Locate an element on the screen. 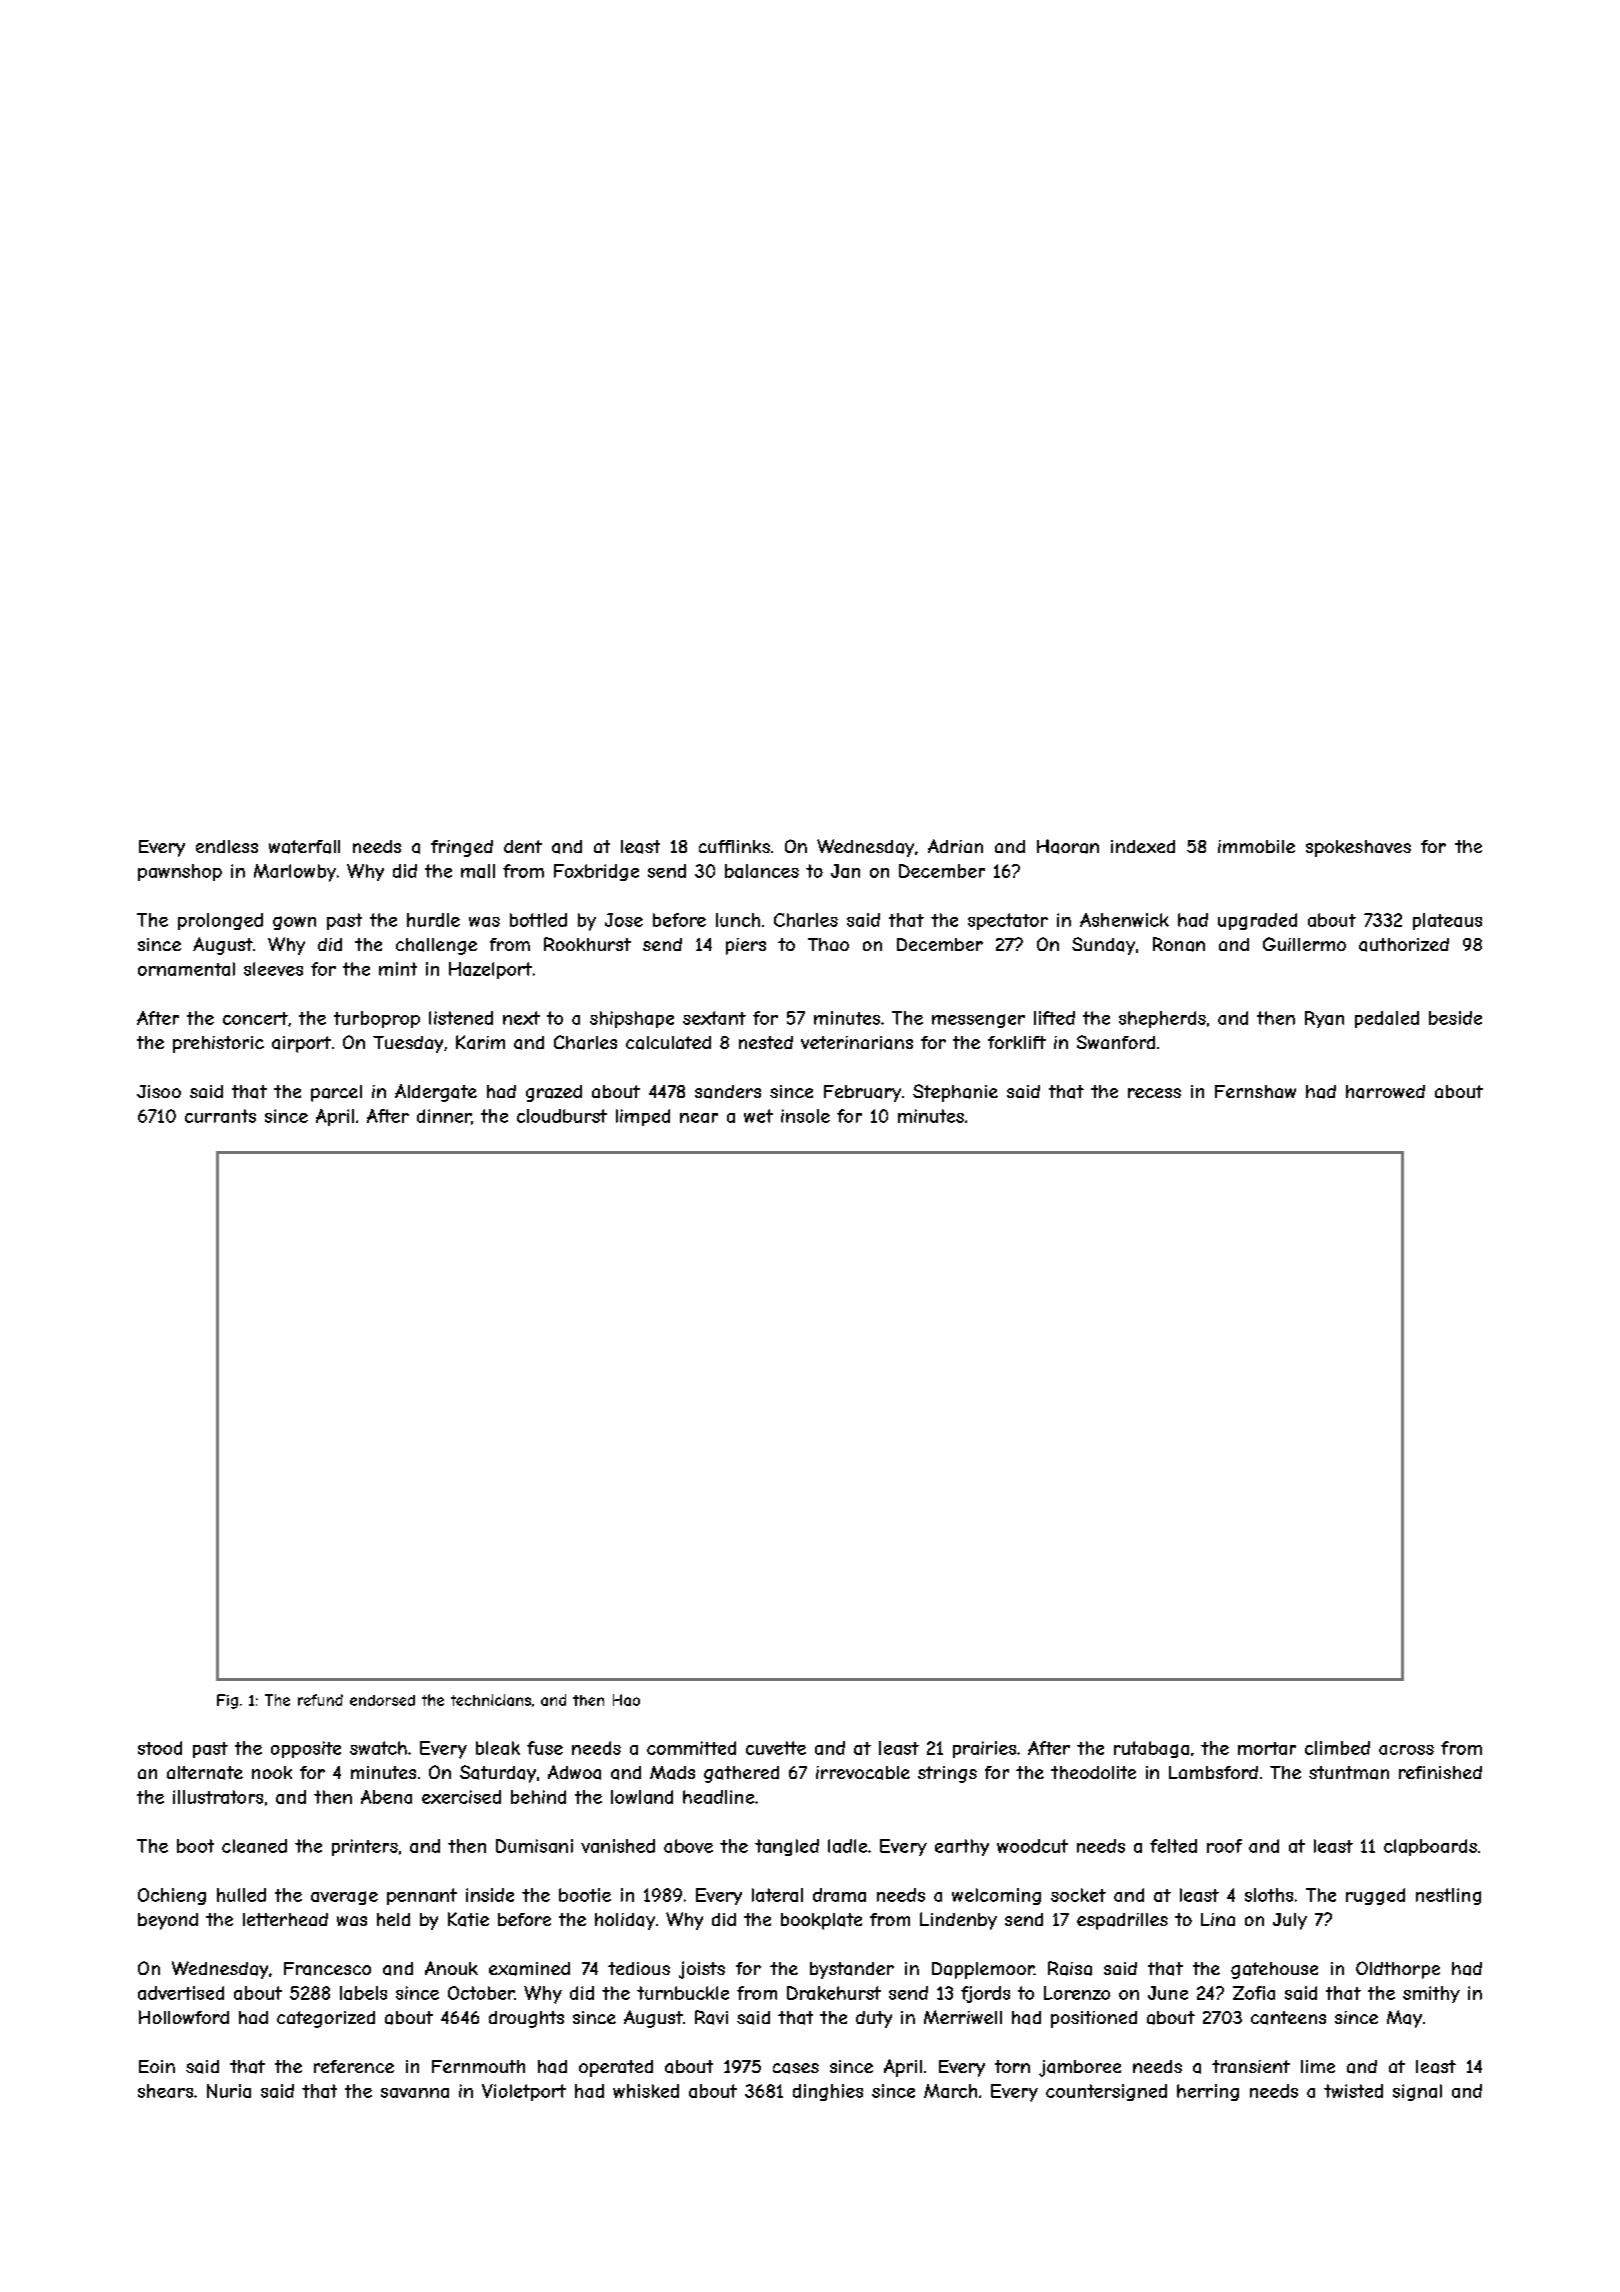 This screenshot has width=1620, height=2292. beside is located at coordinates (1455, 1018).
